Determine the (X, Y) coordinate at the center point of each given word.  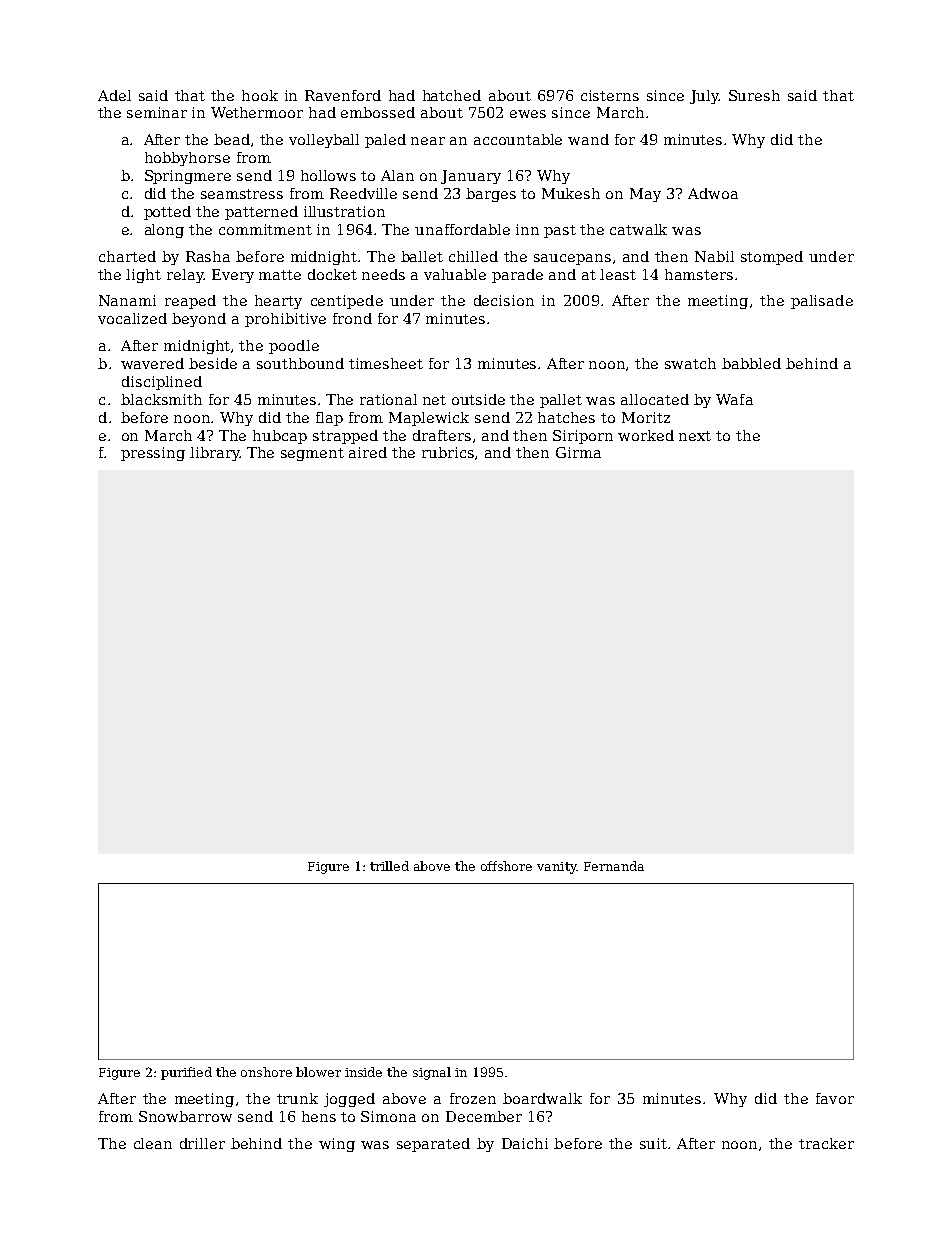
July (704, 97)
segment (312, 454)
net (434, 400)
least (618, 274)
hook (260, 95)
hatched (452, 95)
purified (186, 1073)
